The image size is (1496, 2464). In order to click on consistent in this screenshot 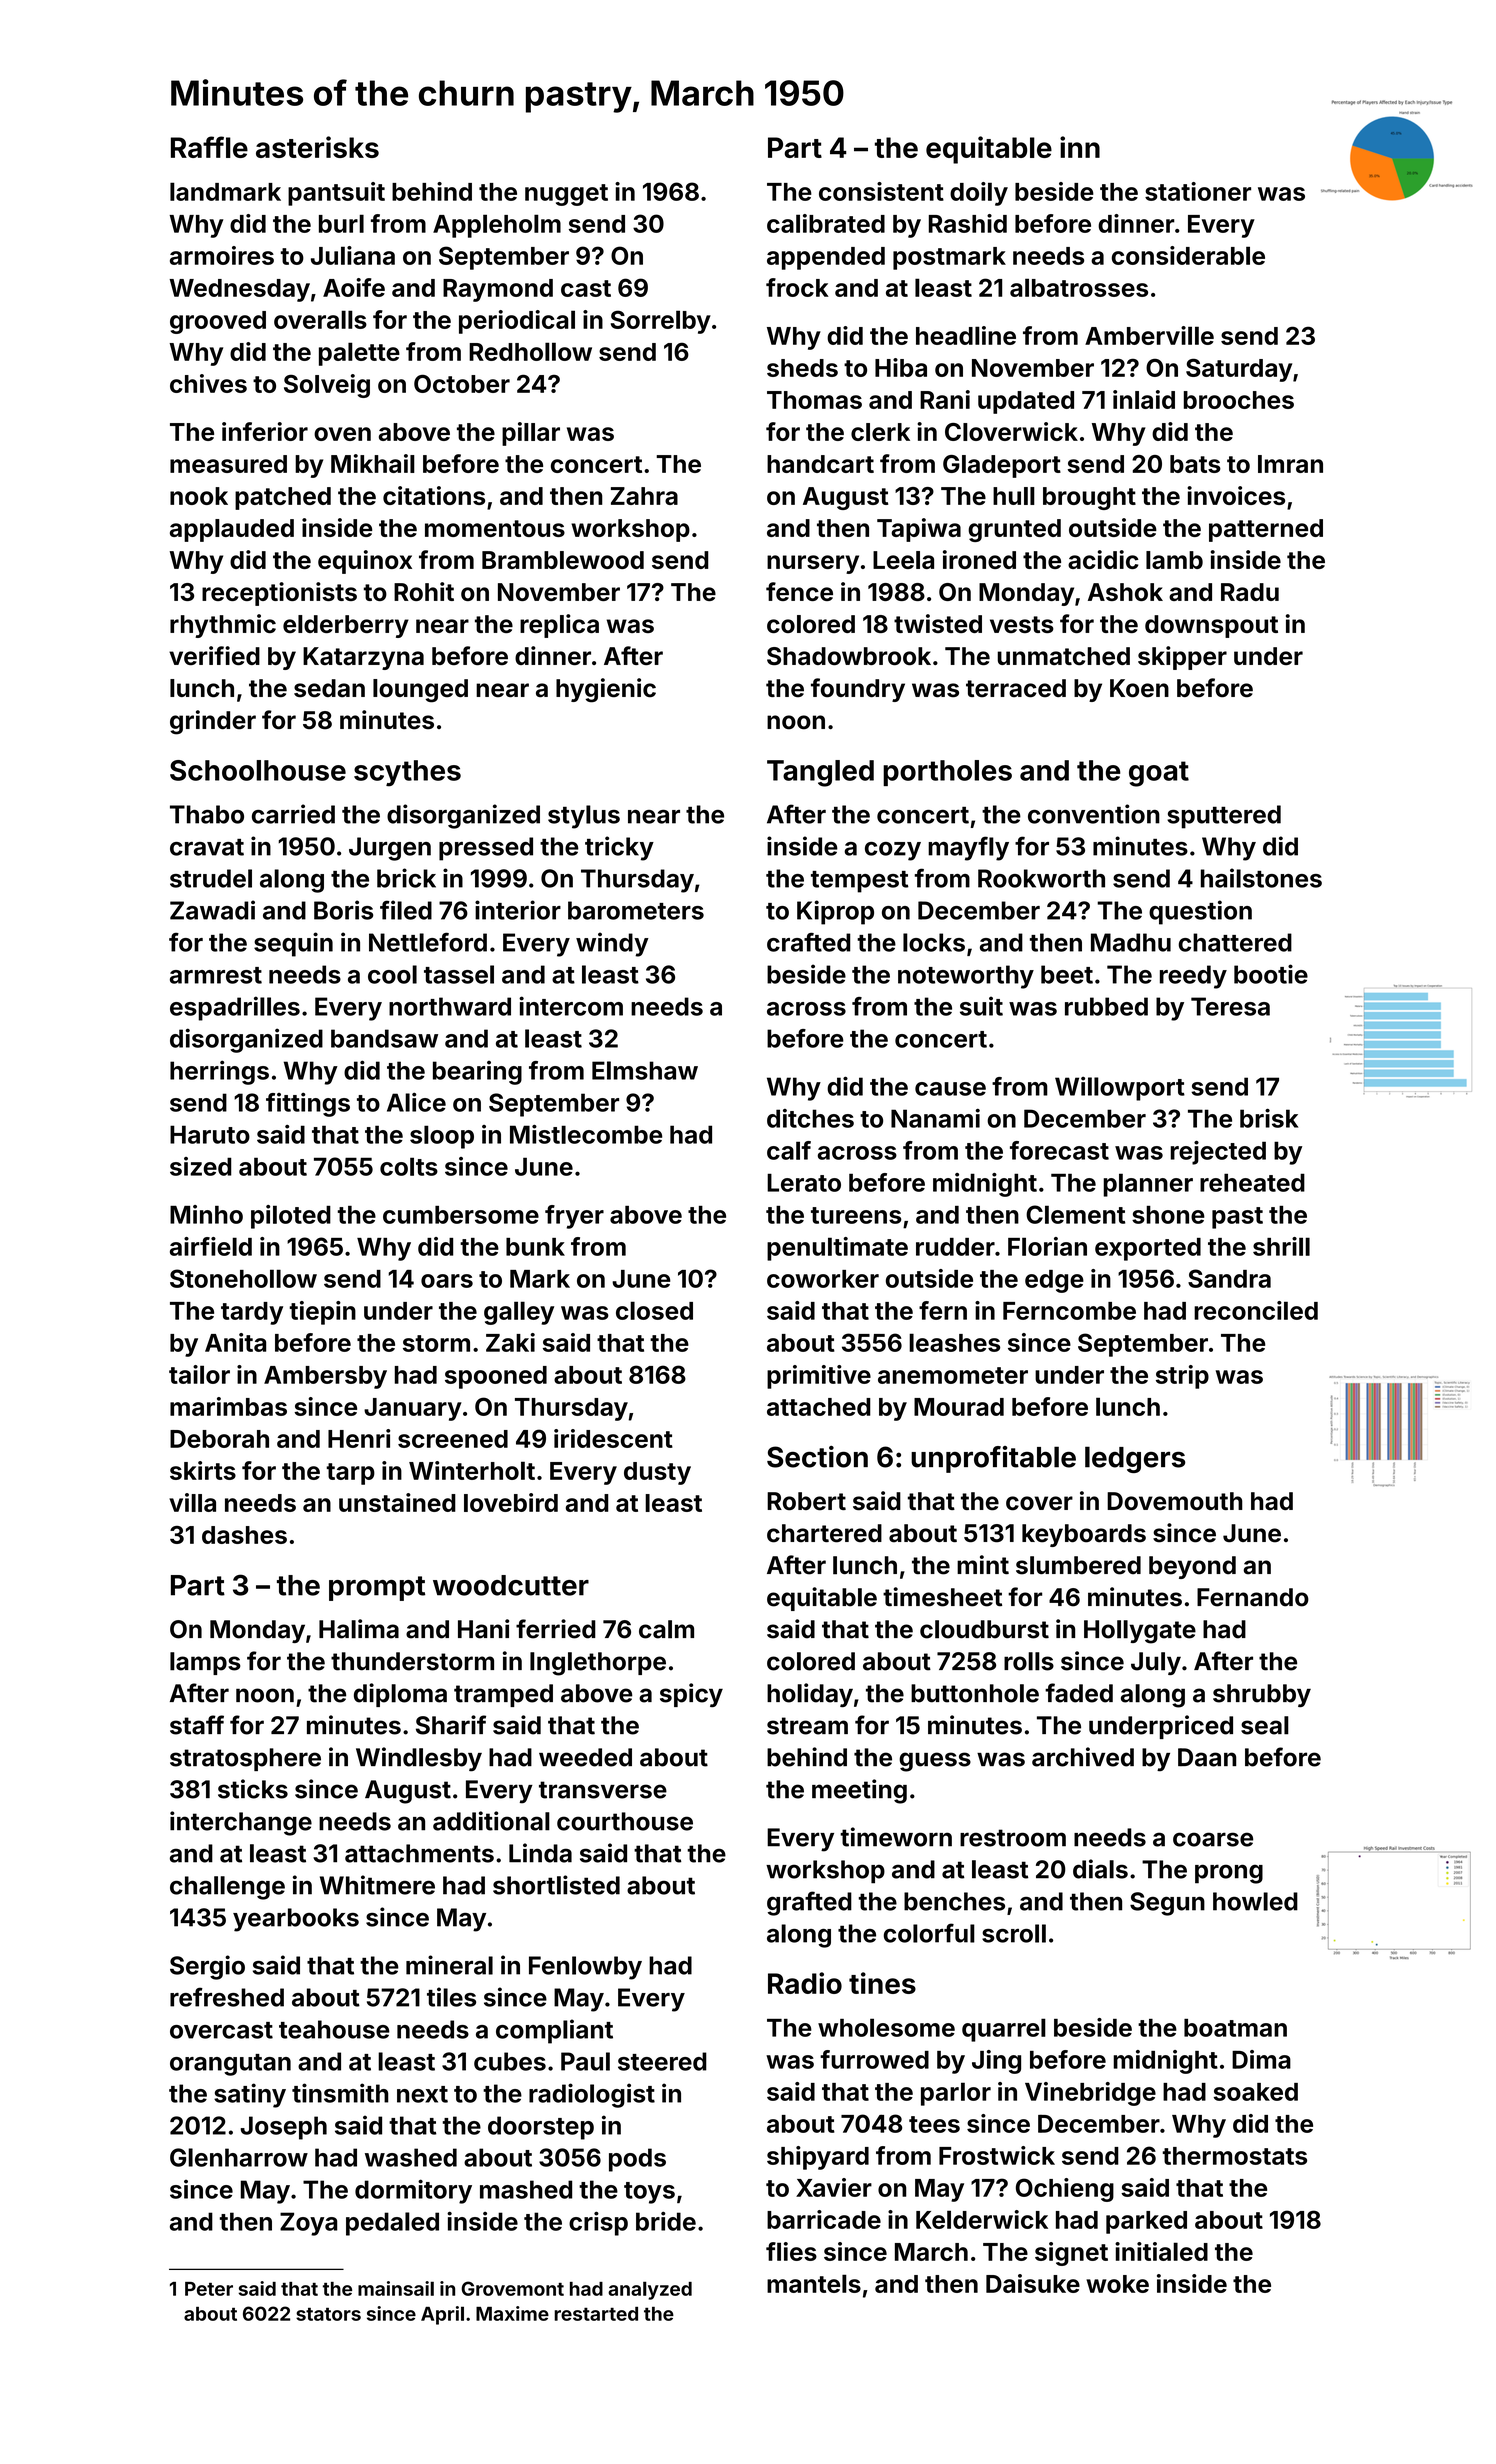, I will do `click(881, 191)`.
